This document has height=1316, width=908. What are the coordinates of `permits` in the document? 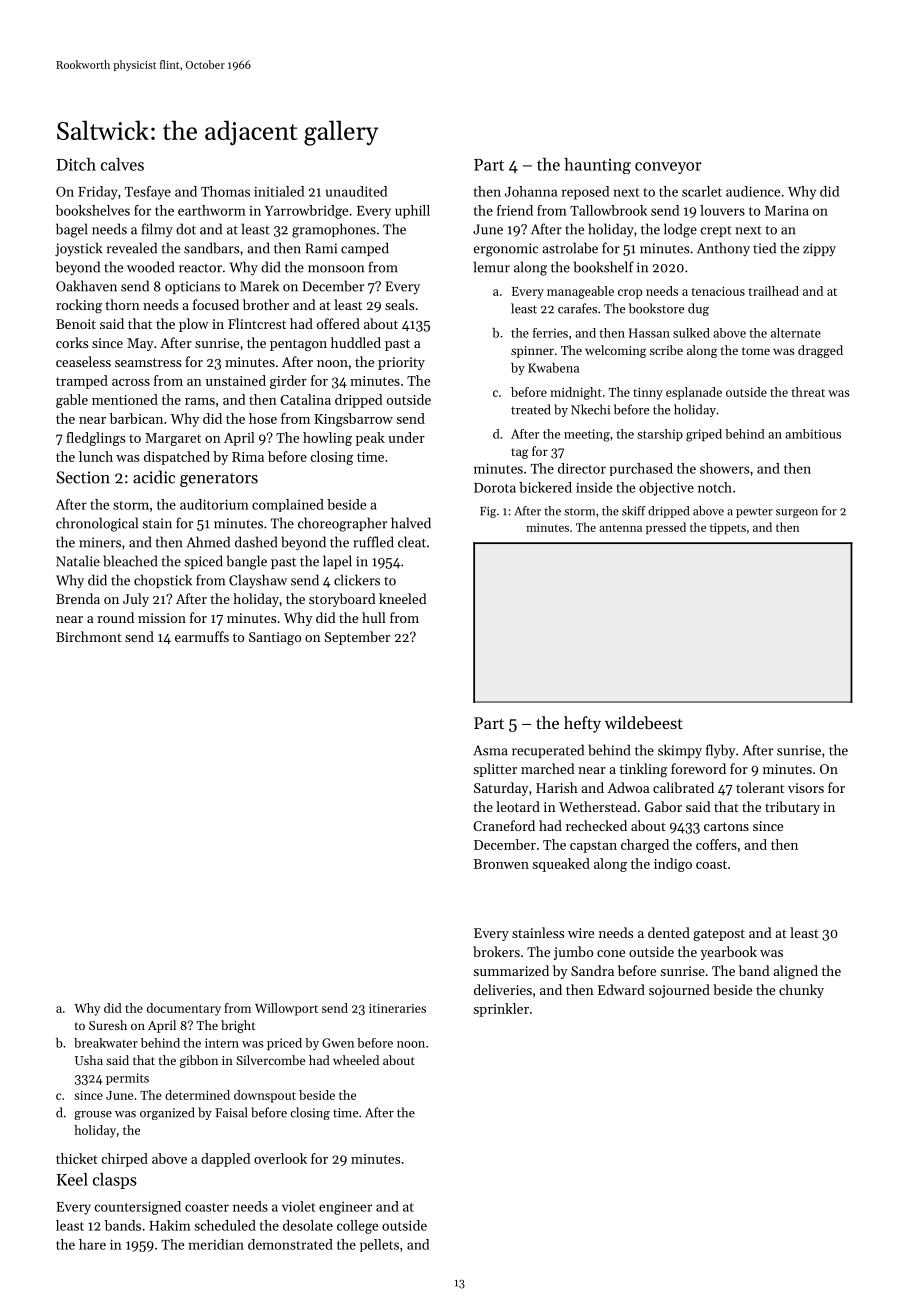 It's located at (127, 1079).
